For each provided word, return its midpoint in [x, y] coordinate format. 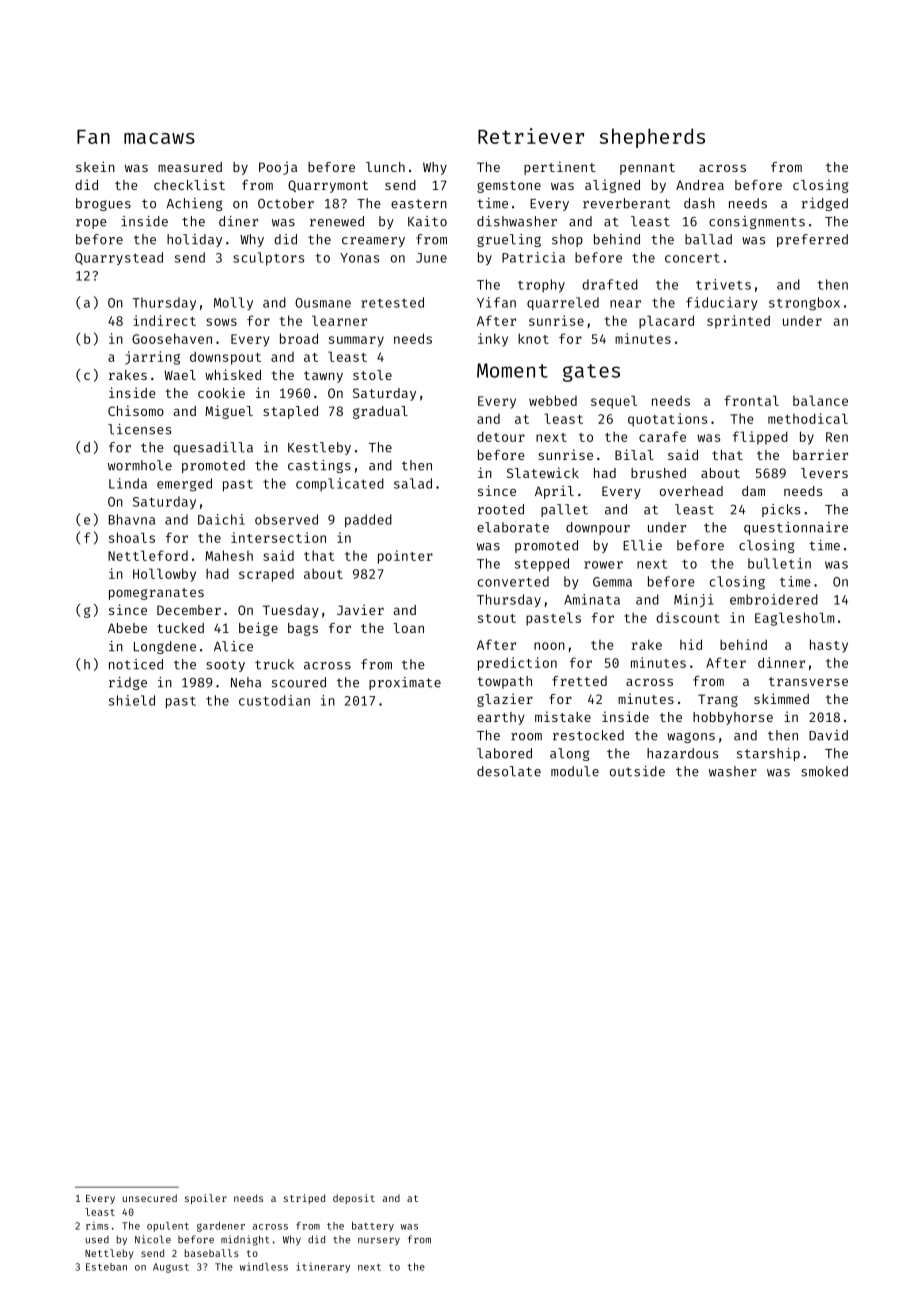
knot [533, 338]
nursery [379, 1241]
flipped [760, 438]
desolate [509, 771]
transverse [808, 681]
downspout [225, 358]
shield [132, 700]
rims [97, 1225]
